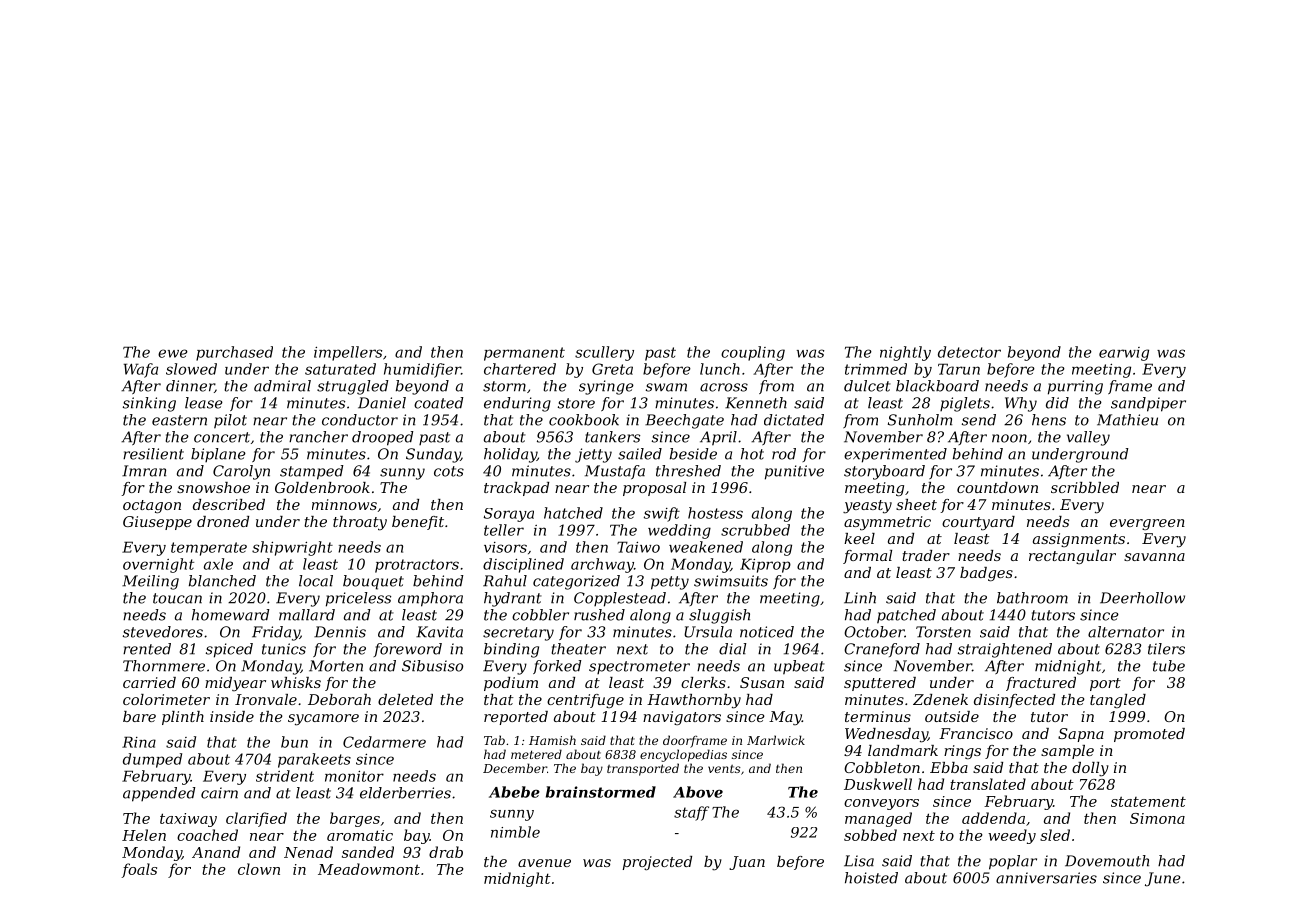  What do you see at coordinates (878, 716) in the screenshot?
I see `terminus` at bounding box center [878, 716].
